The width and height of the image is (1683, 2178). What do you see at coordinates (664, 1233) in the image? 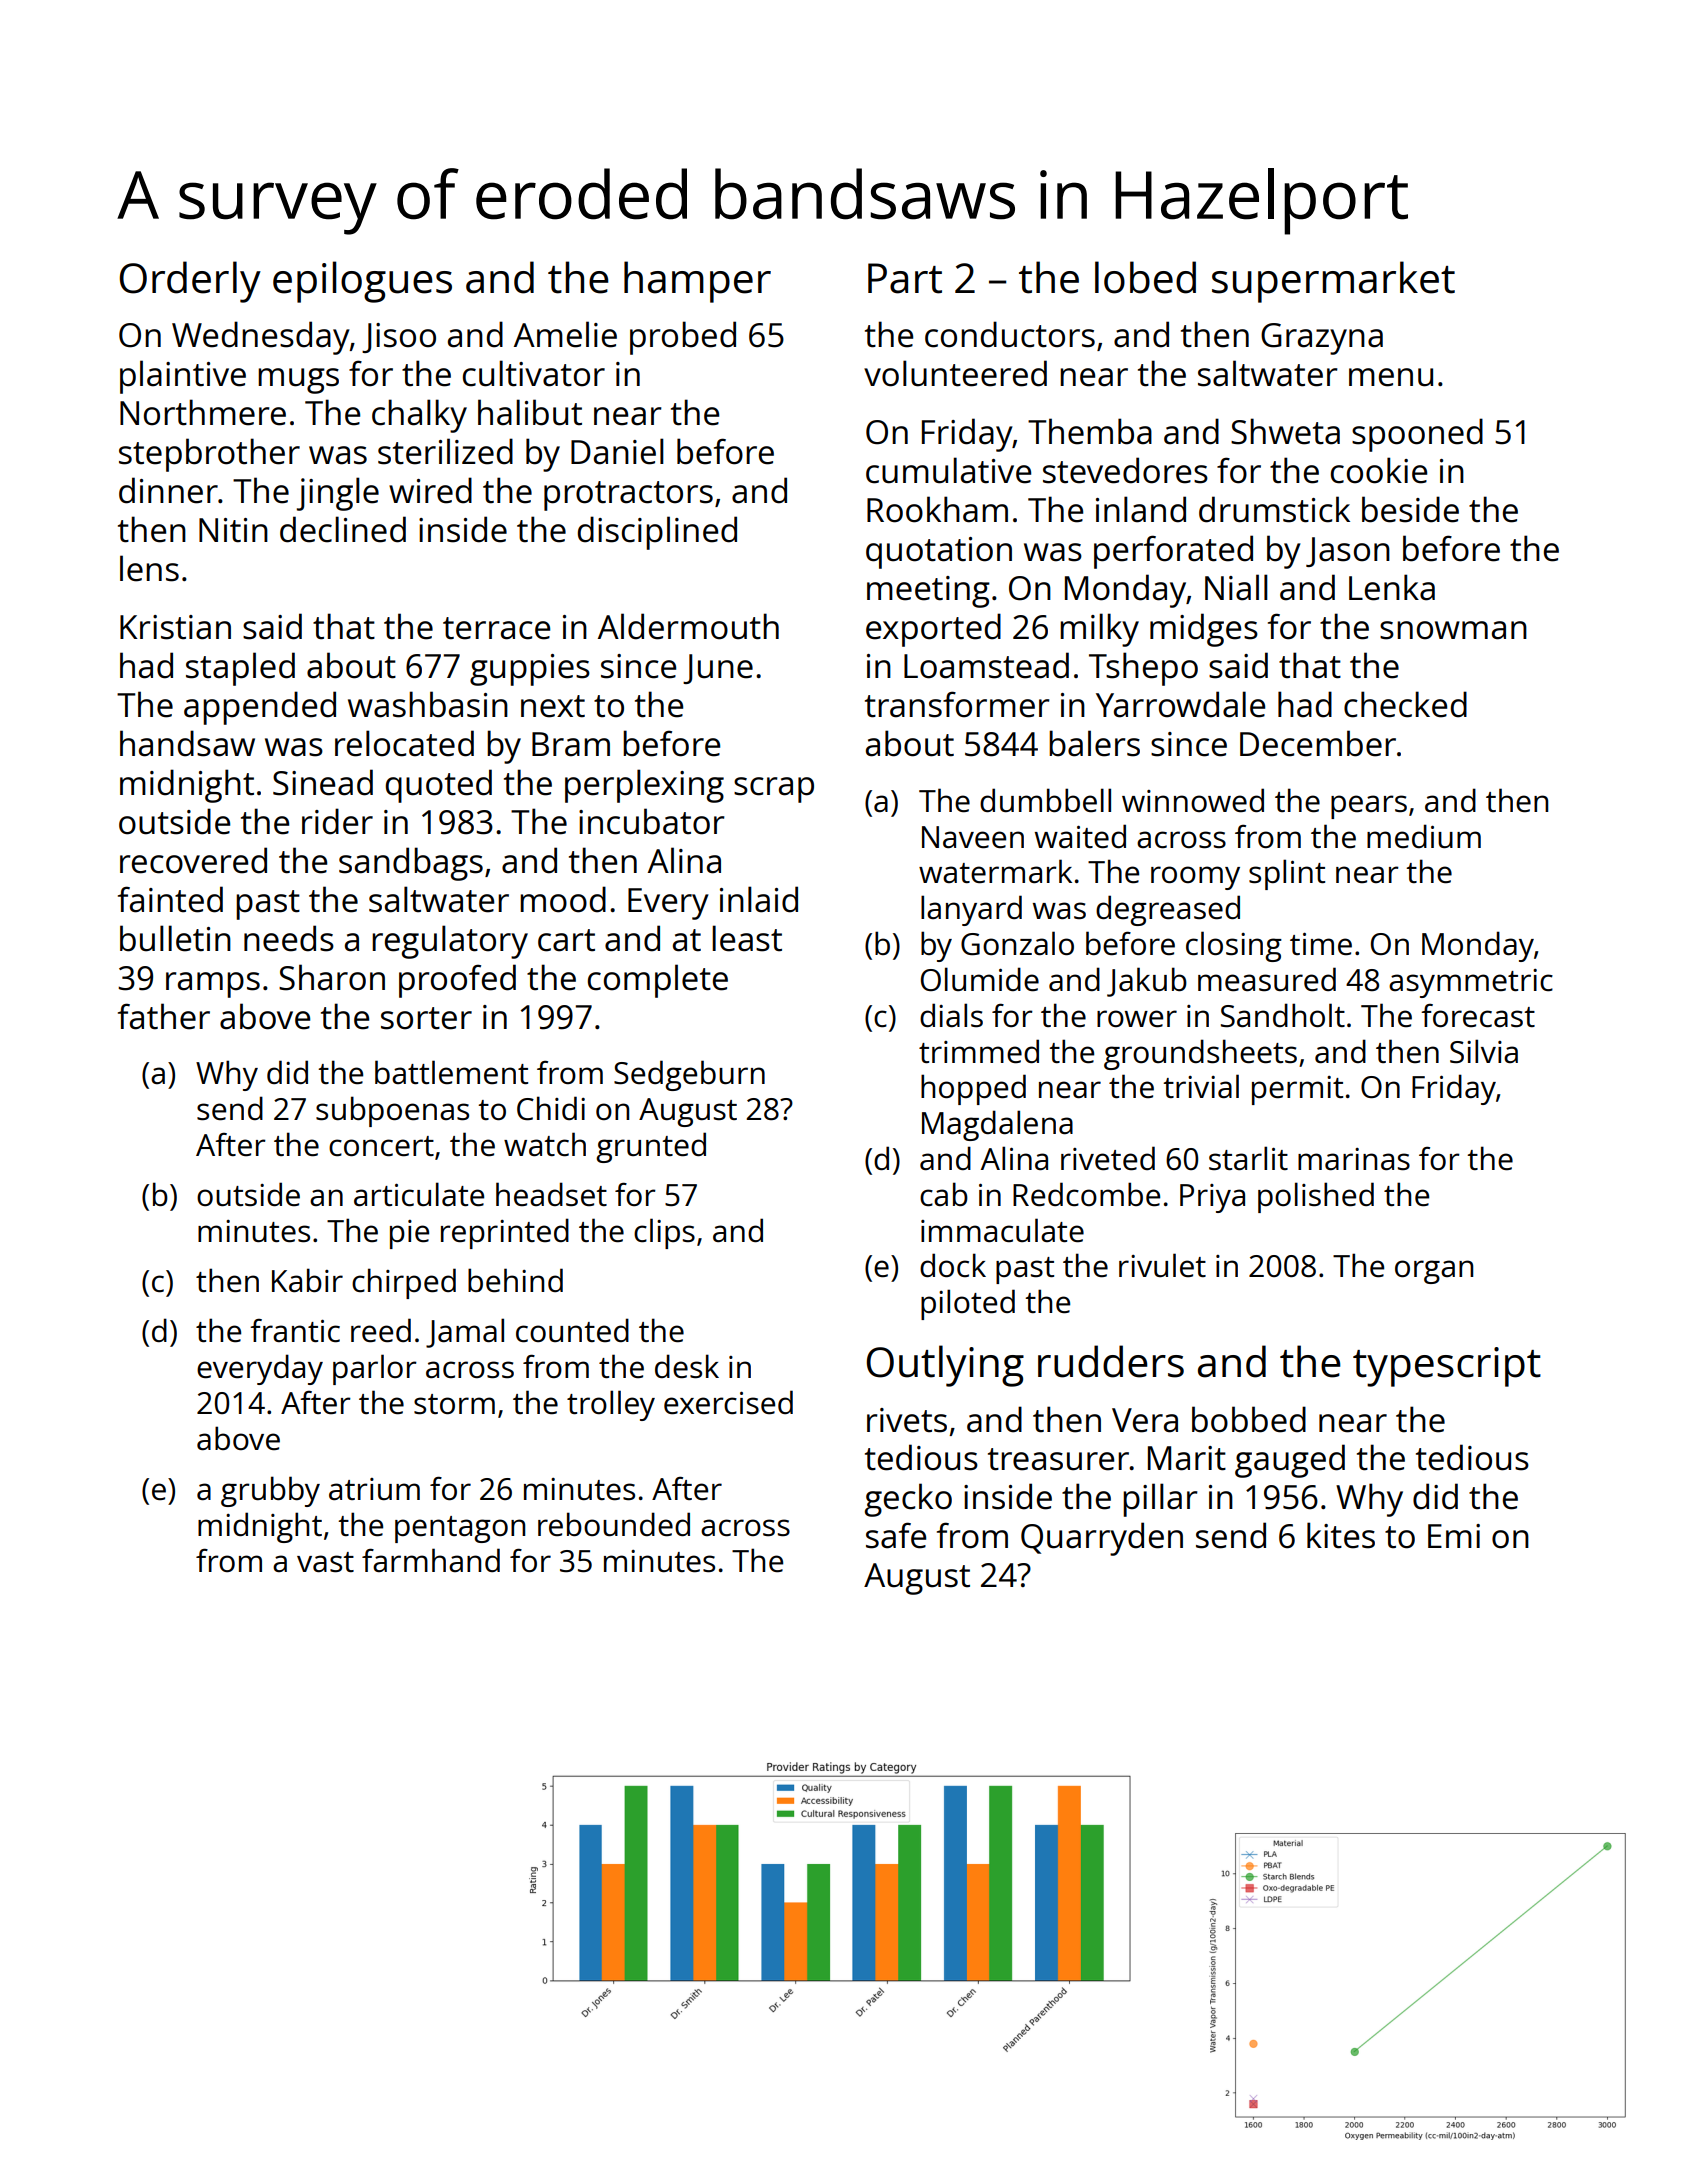
I see `clips` at bounding box center [664, 1233].
